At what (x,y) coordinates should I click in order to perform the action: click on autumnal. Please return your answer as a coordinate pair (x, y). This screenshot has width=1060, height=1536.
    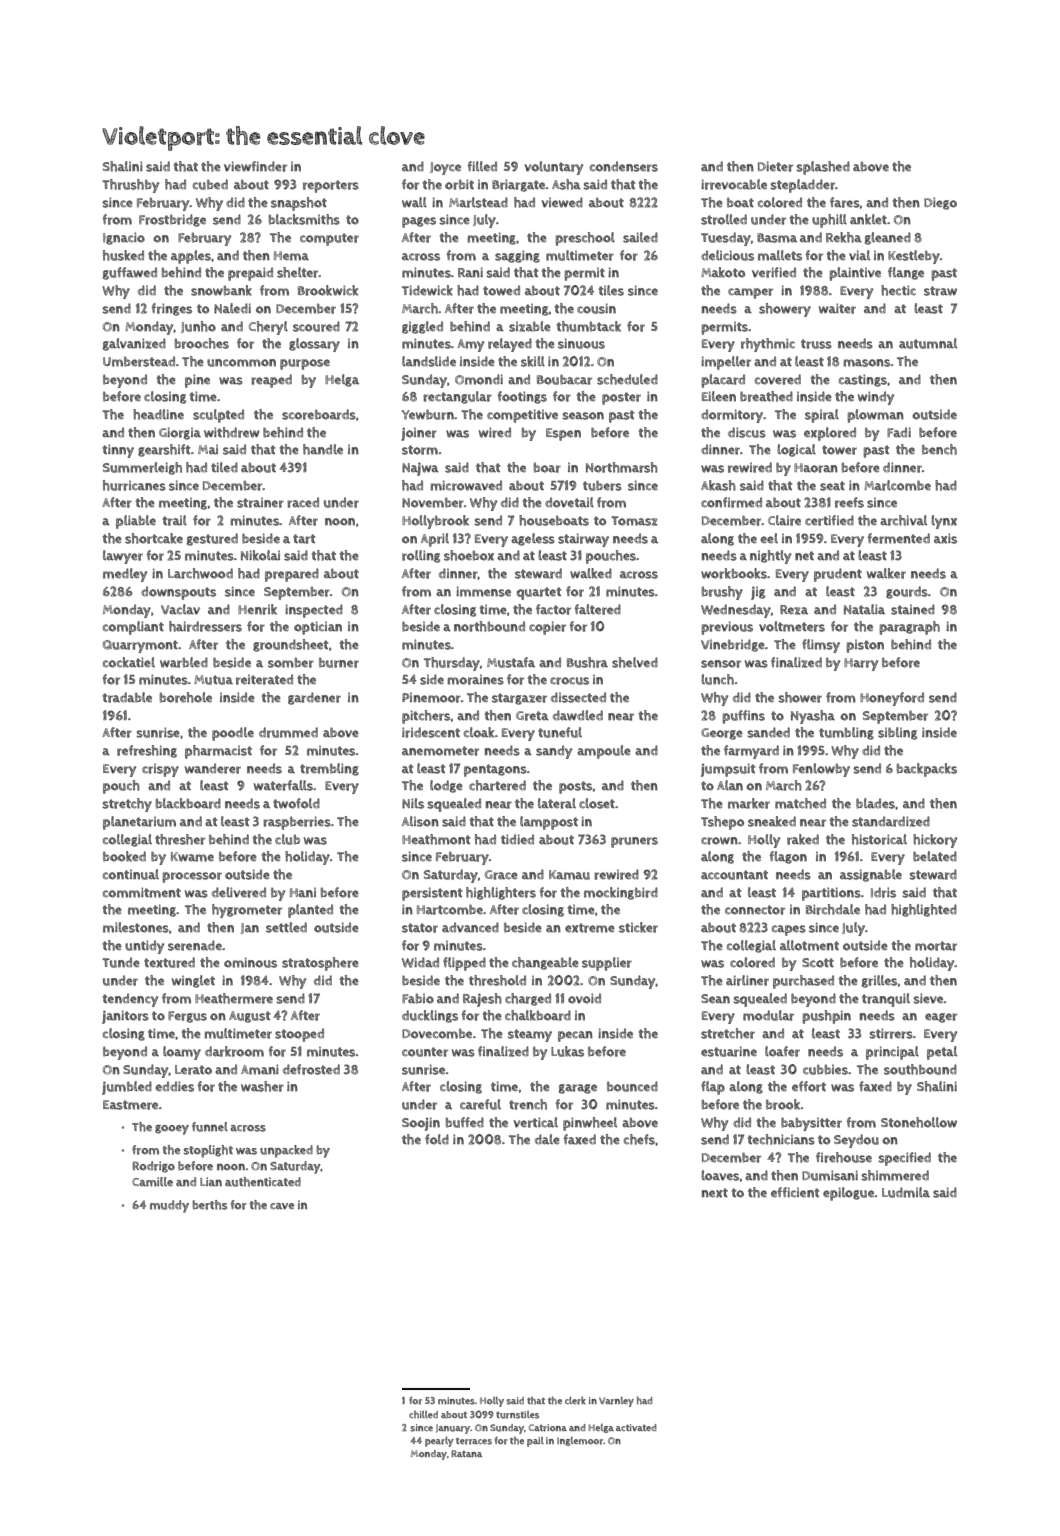
    Looking at the image, I should click on (928, 343).
